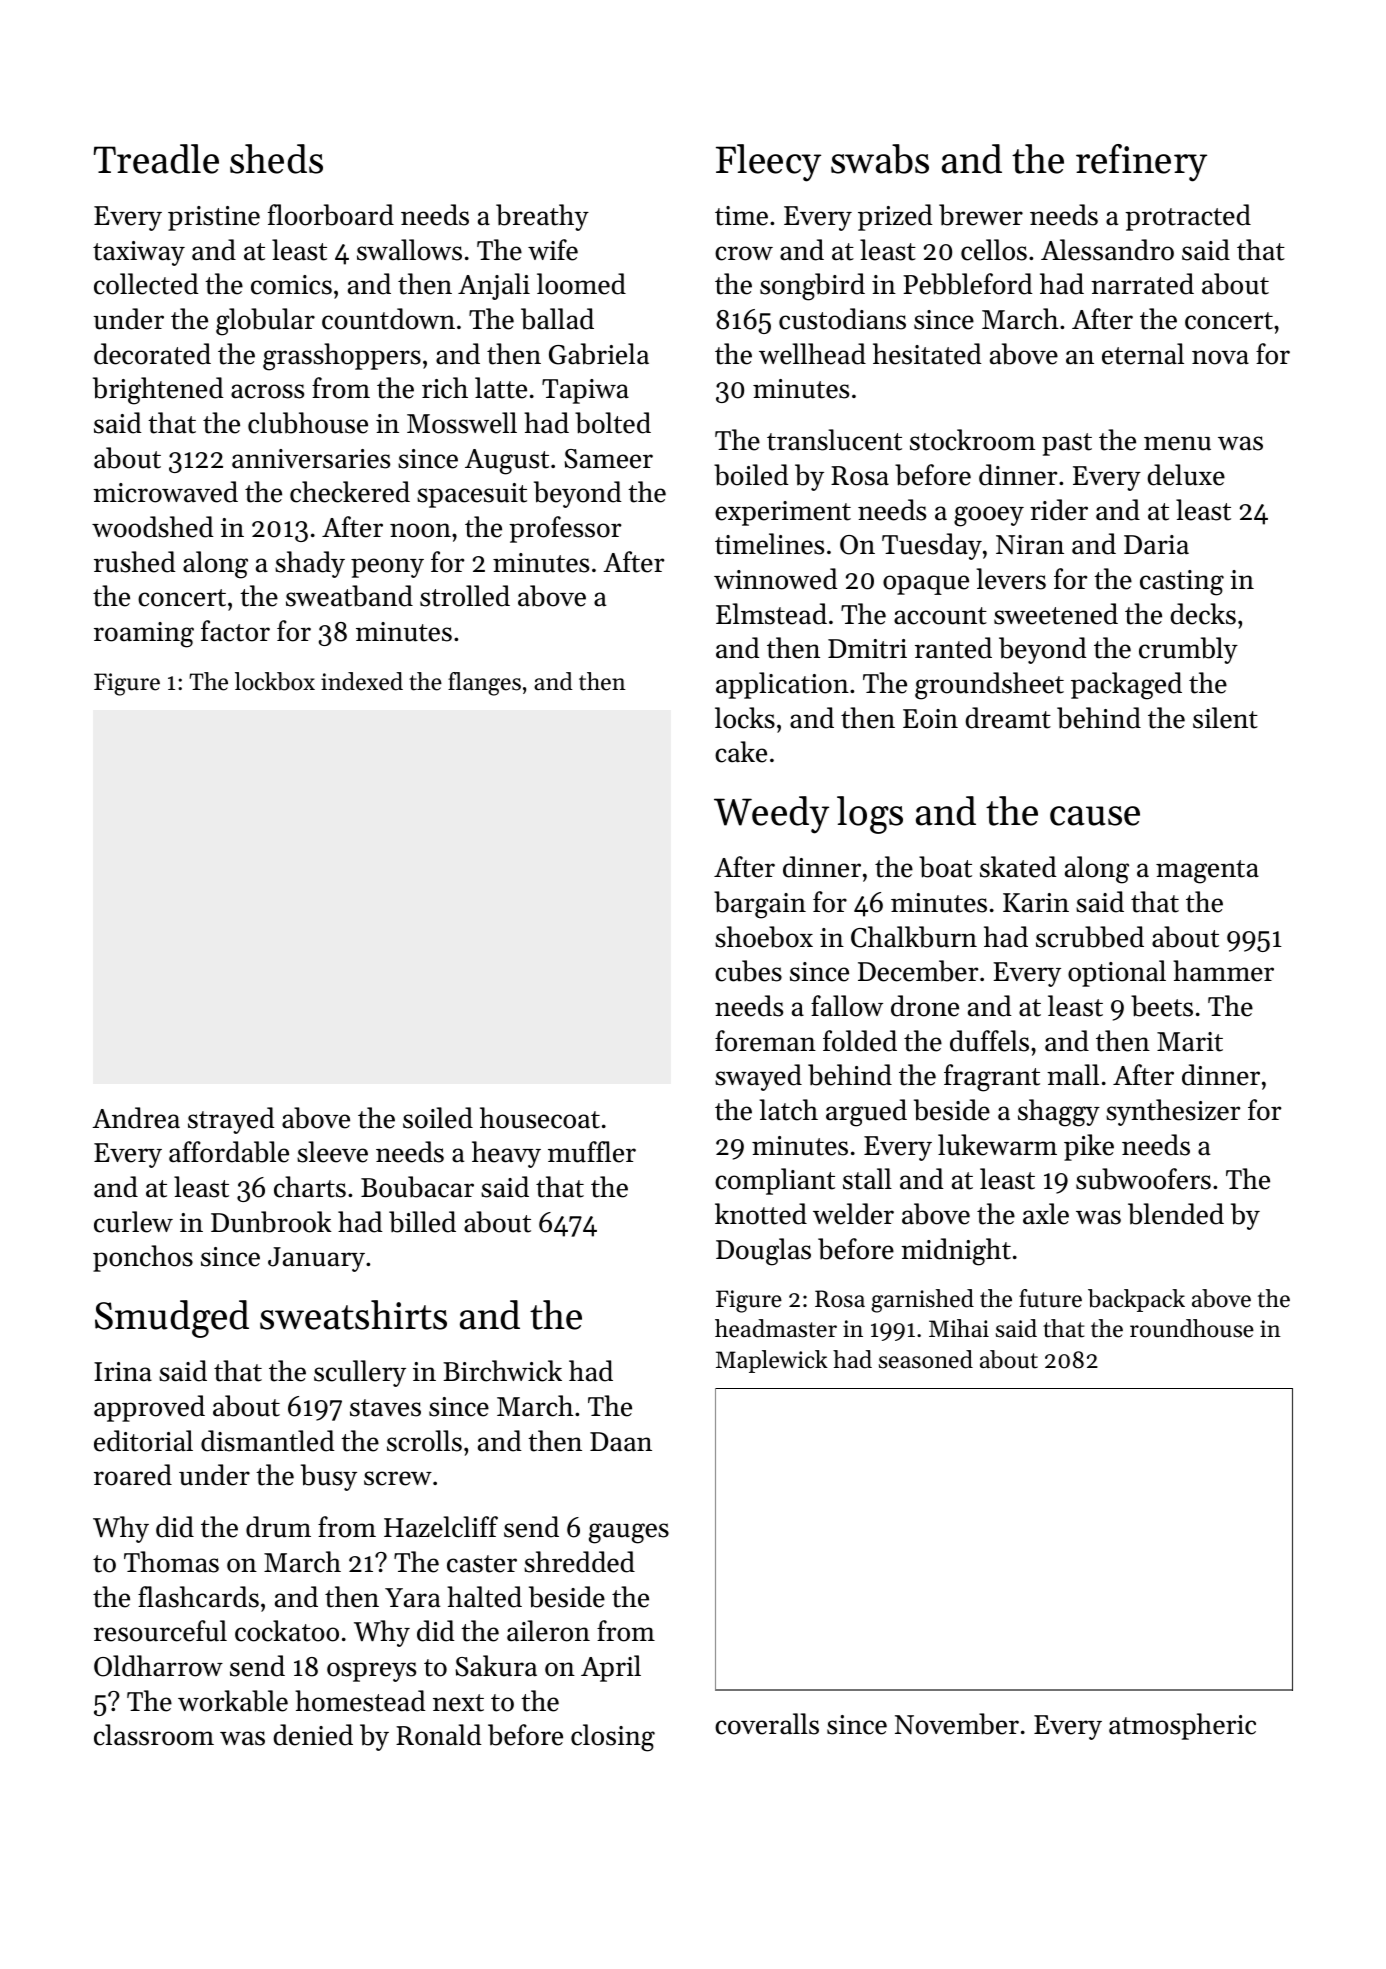 The image size is (1386, 1969). I want to click on swallows, so click(409, 250).
